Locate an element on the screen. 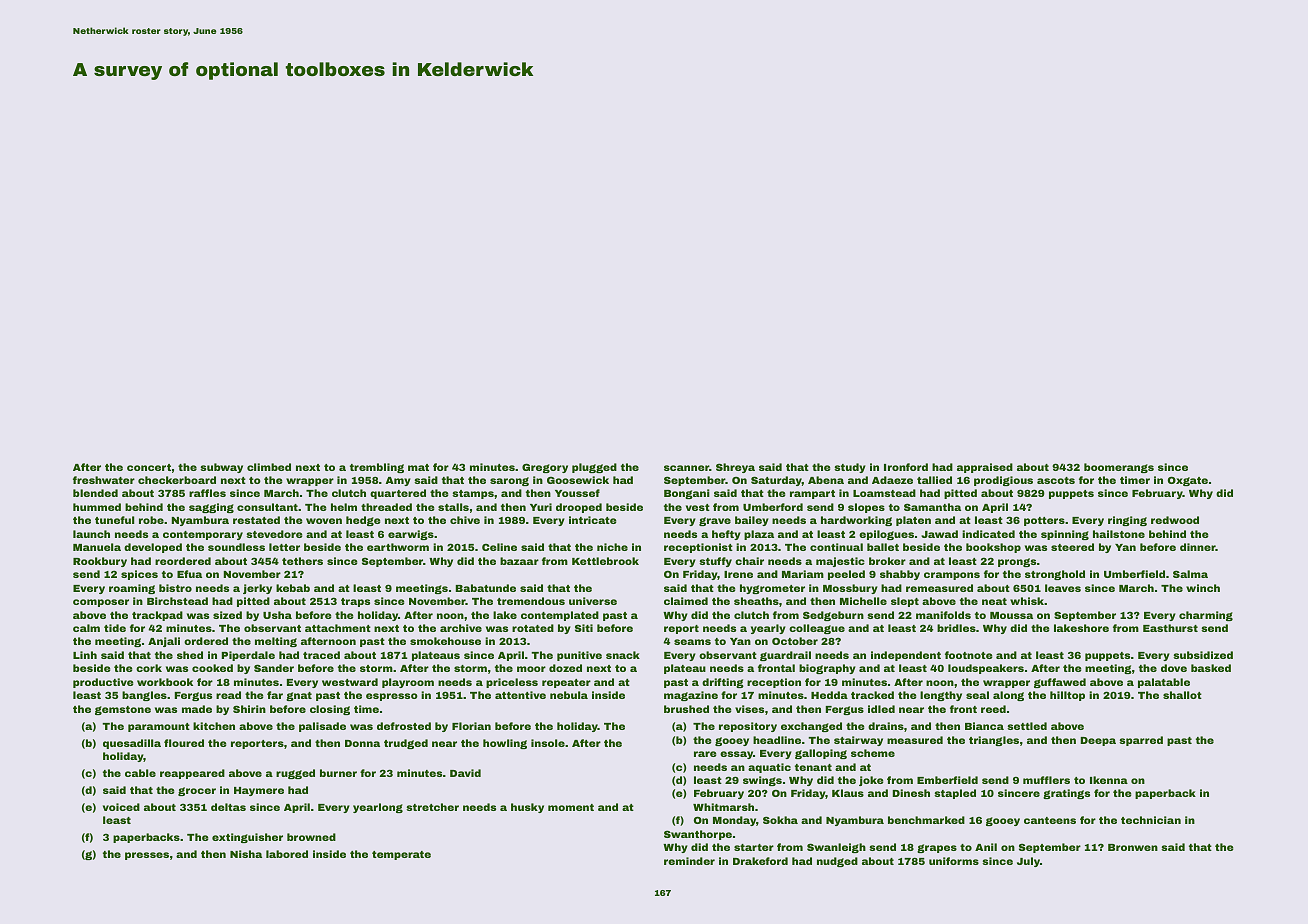 Image resolution: width=1308 pixels, height=924 pixels. traced is located at coordinates (321, 655).
